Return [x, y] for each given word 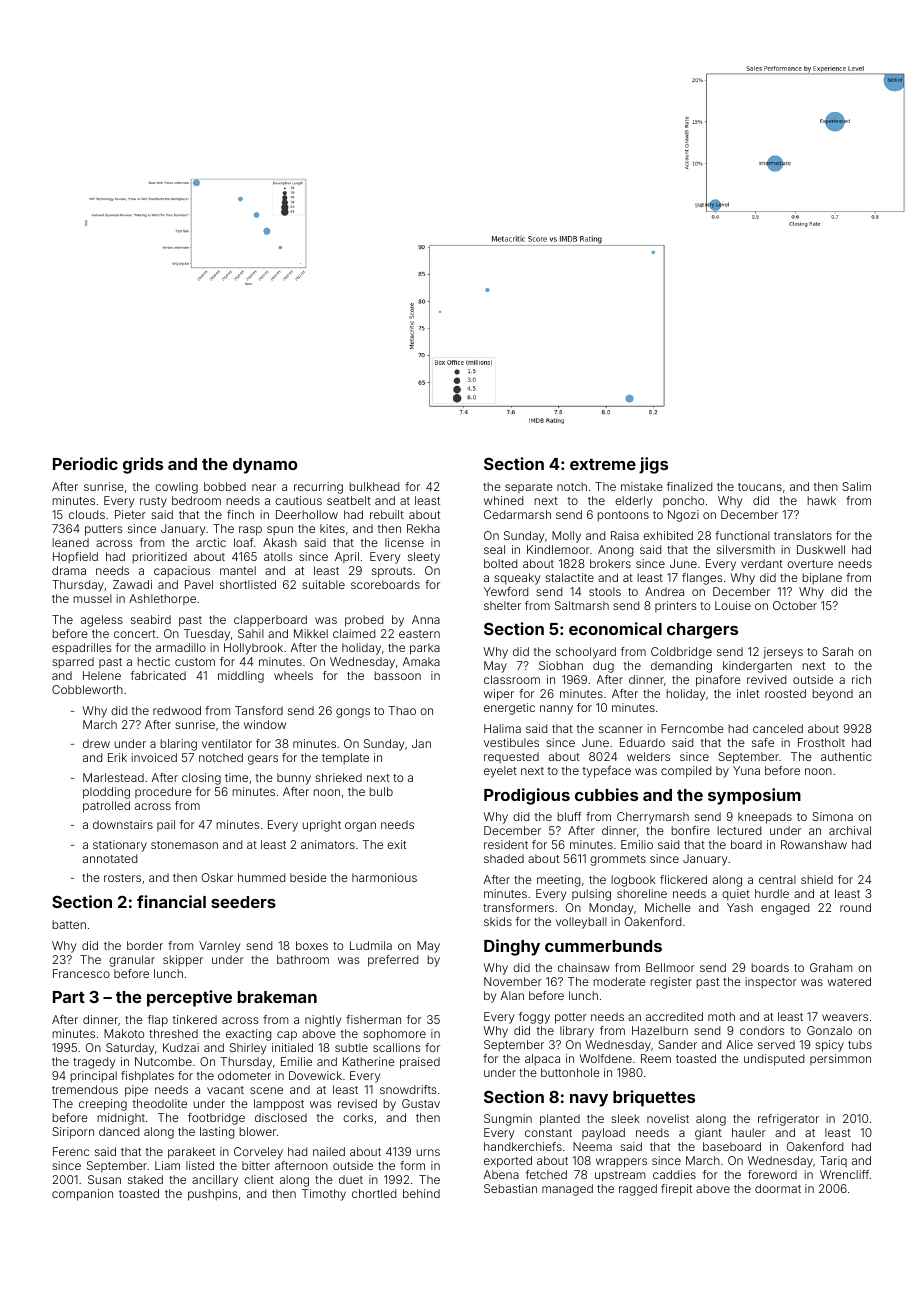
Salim [856, 486]
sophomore [394, 1035]
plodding [106, 793]
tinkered [195, 1019]
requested [511, 757]
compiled [686, 772]
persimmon [840, 1059]
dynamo [265, 466]
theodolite [160, 1103]
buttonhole [570, 1072]
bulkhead [374, 486]
